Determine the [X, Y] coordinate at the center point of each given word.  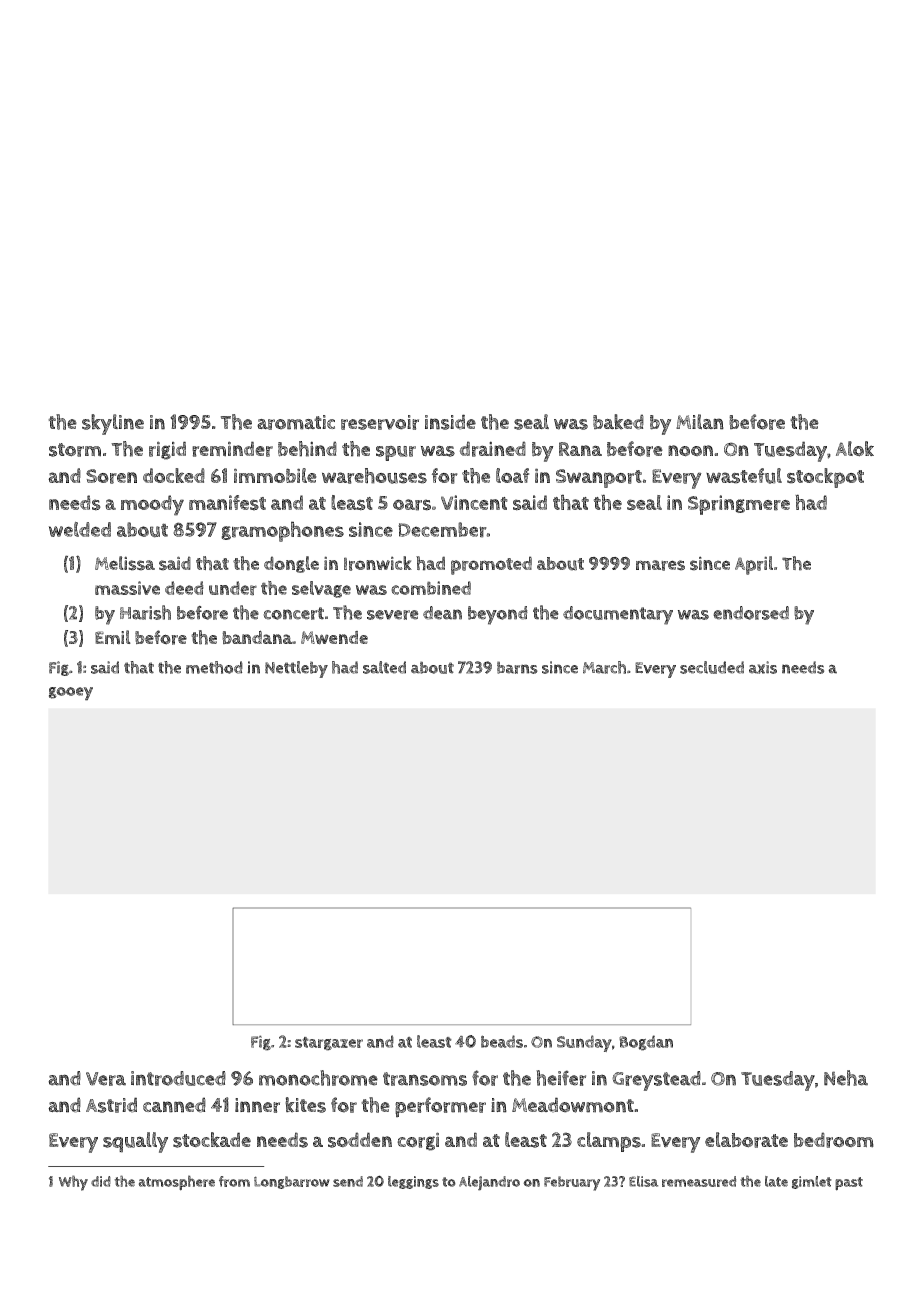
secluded [712, 667]
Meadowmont [573, 1105]
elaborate [746, 1140]
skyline [113, 424]
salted [384, 667]
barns [517, 667]
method [214, 667]
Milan [700, 422]
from [234, 1181]
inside [450, 422]
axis [763, 667]
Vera [106, 1079]
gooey [71, 694]
